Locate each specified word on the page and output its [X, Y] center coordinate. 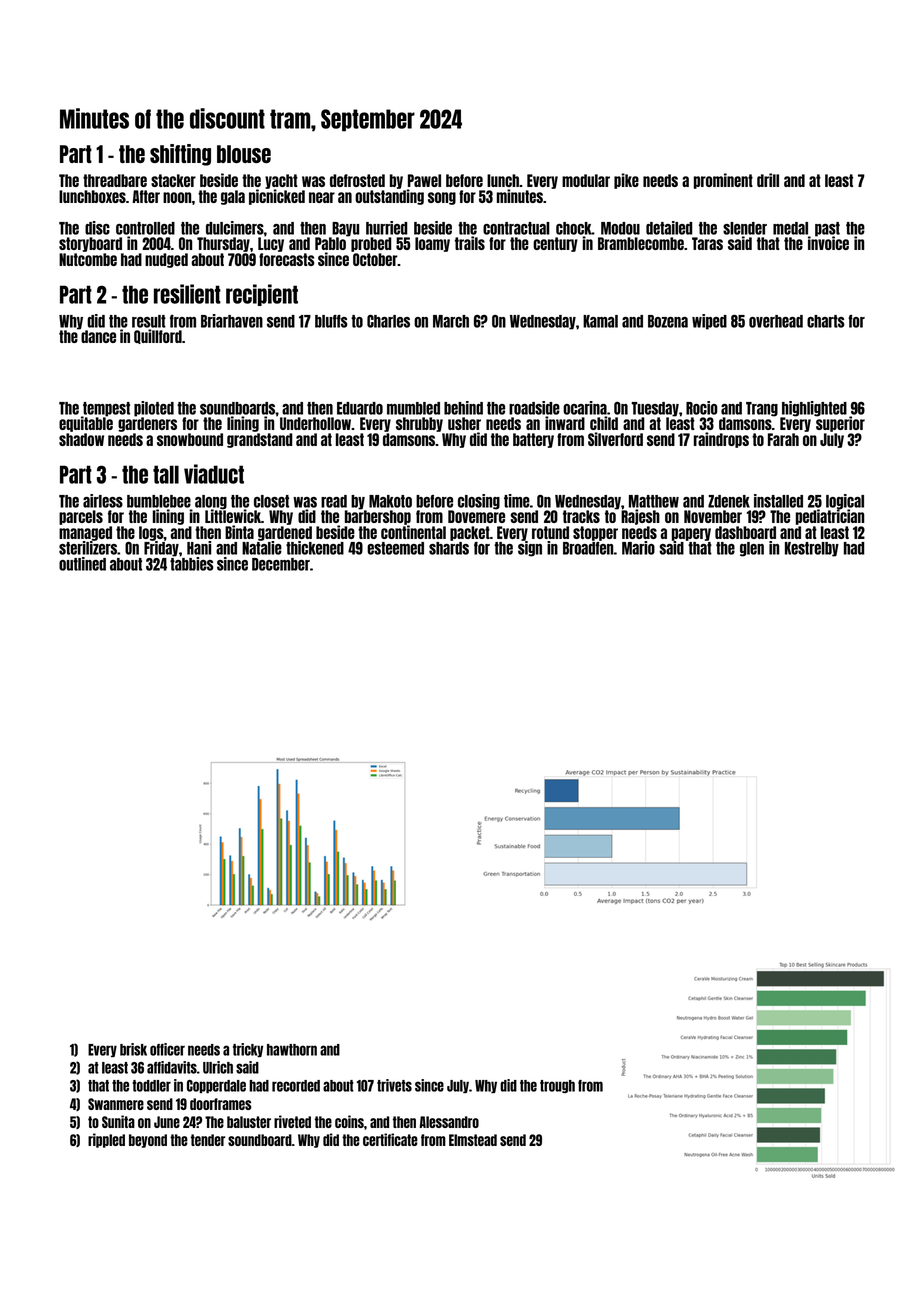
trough [557, 1086]
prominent [723, 181]
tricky [248, 1050]
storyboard [90, 244]
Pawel [424, 180]
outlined [82, 564]
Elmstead [473, 1140]
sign [530, 549]
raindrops [721, 440]
